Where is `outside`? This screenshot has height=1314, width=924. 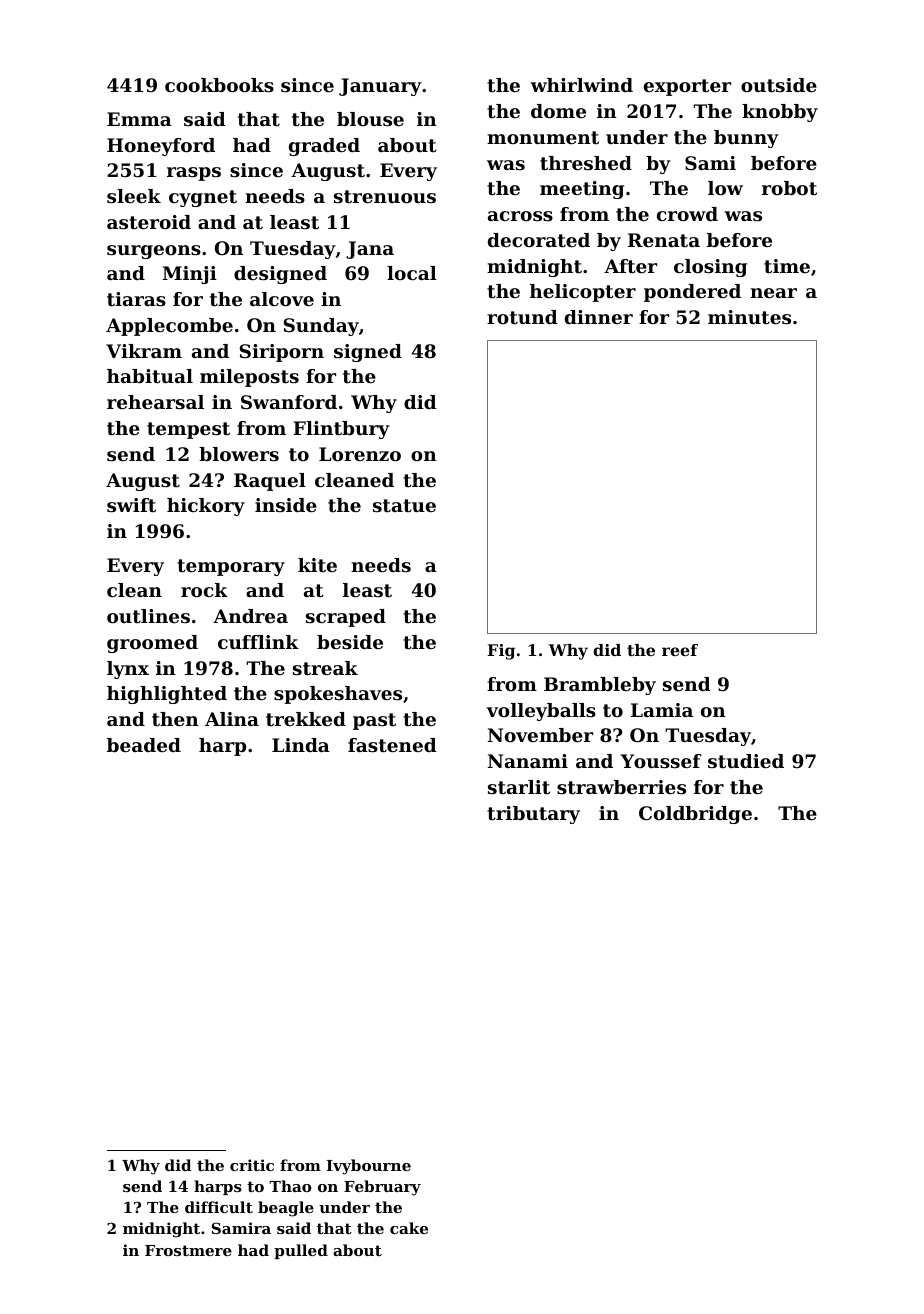 outside is located at coordinates (779, 85).
